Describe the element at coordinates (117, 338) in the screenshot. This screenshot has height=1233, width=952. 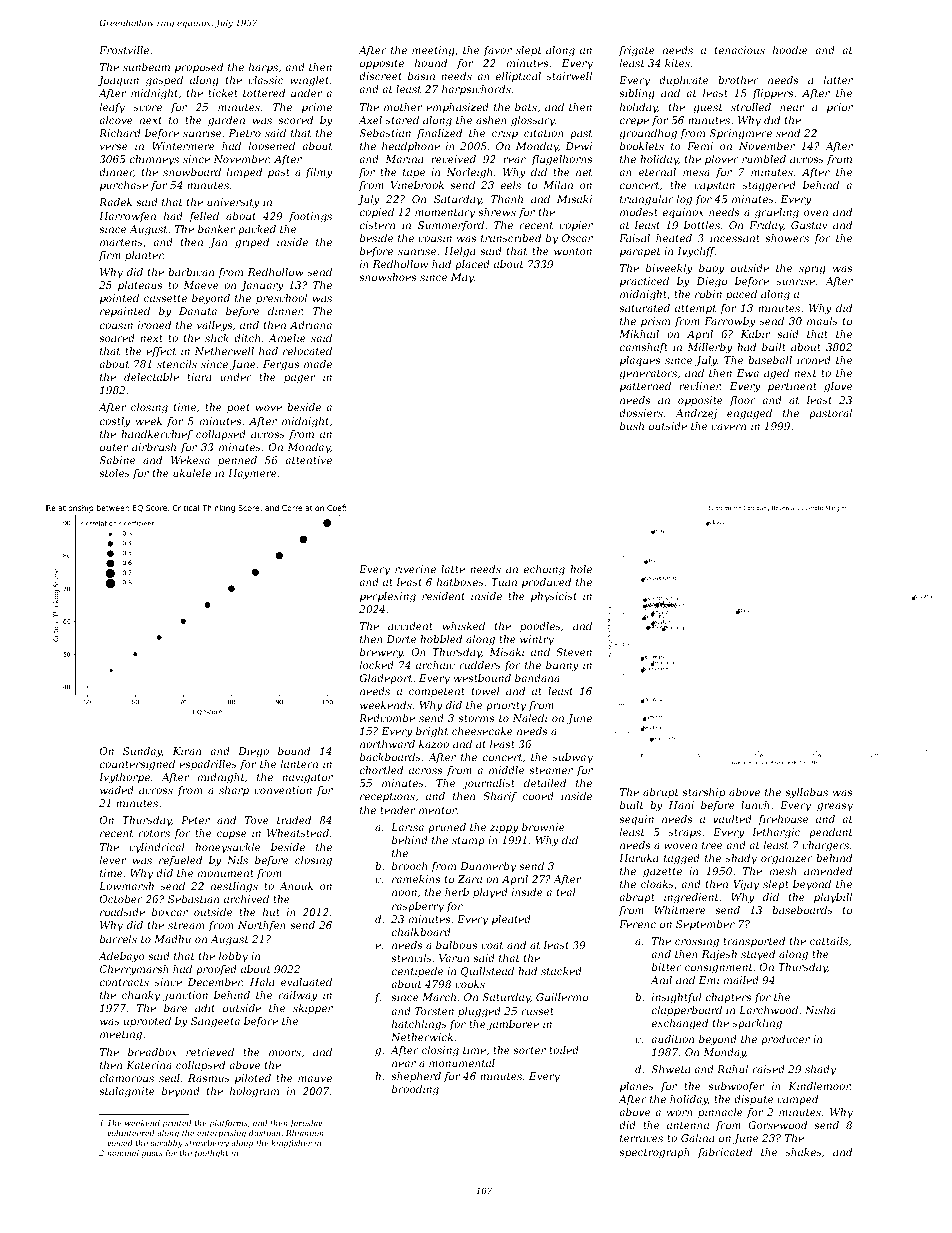
I see `soared` at that location.
